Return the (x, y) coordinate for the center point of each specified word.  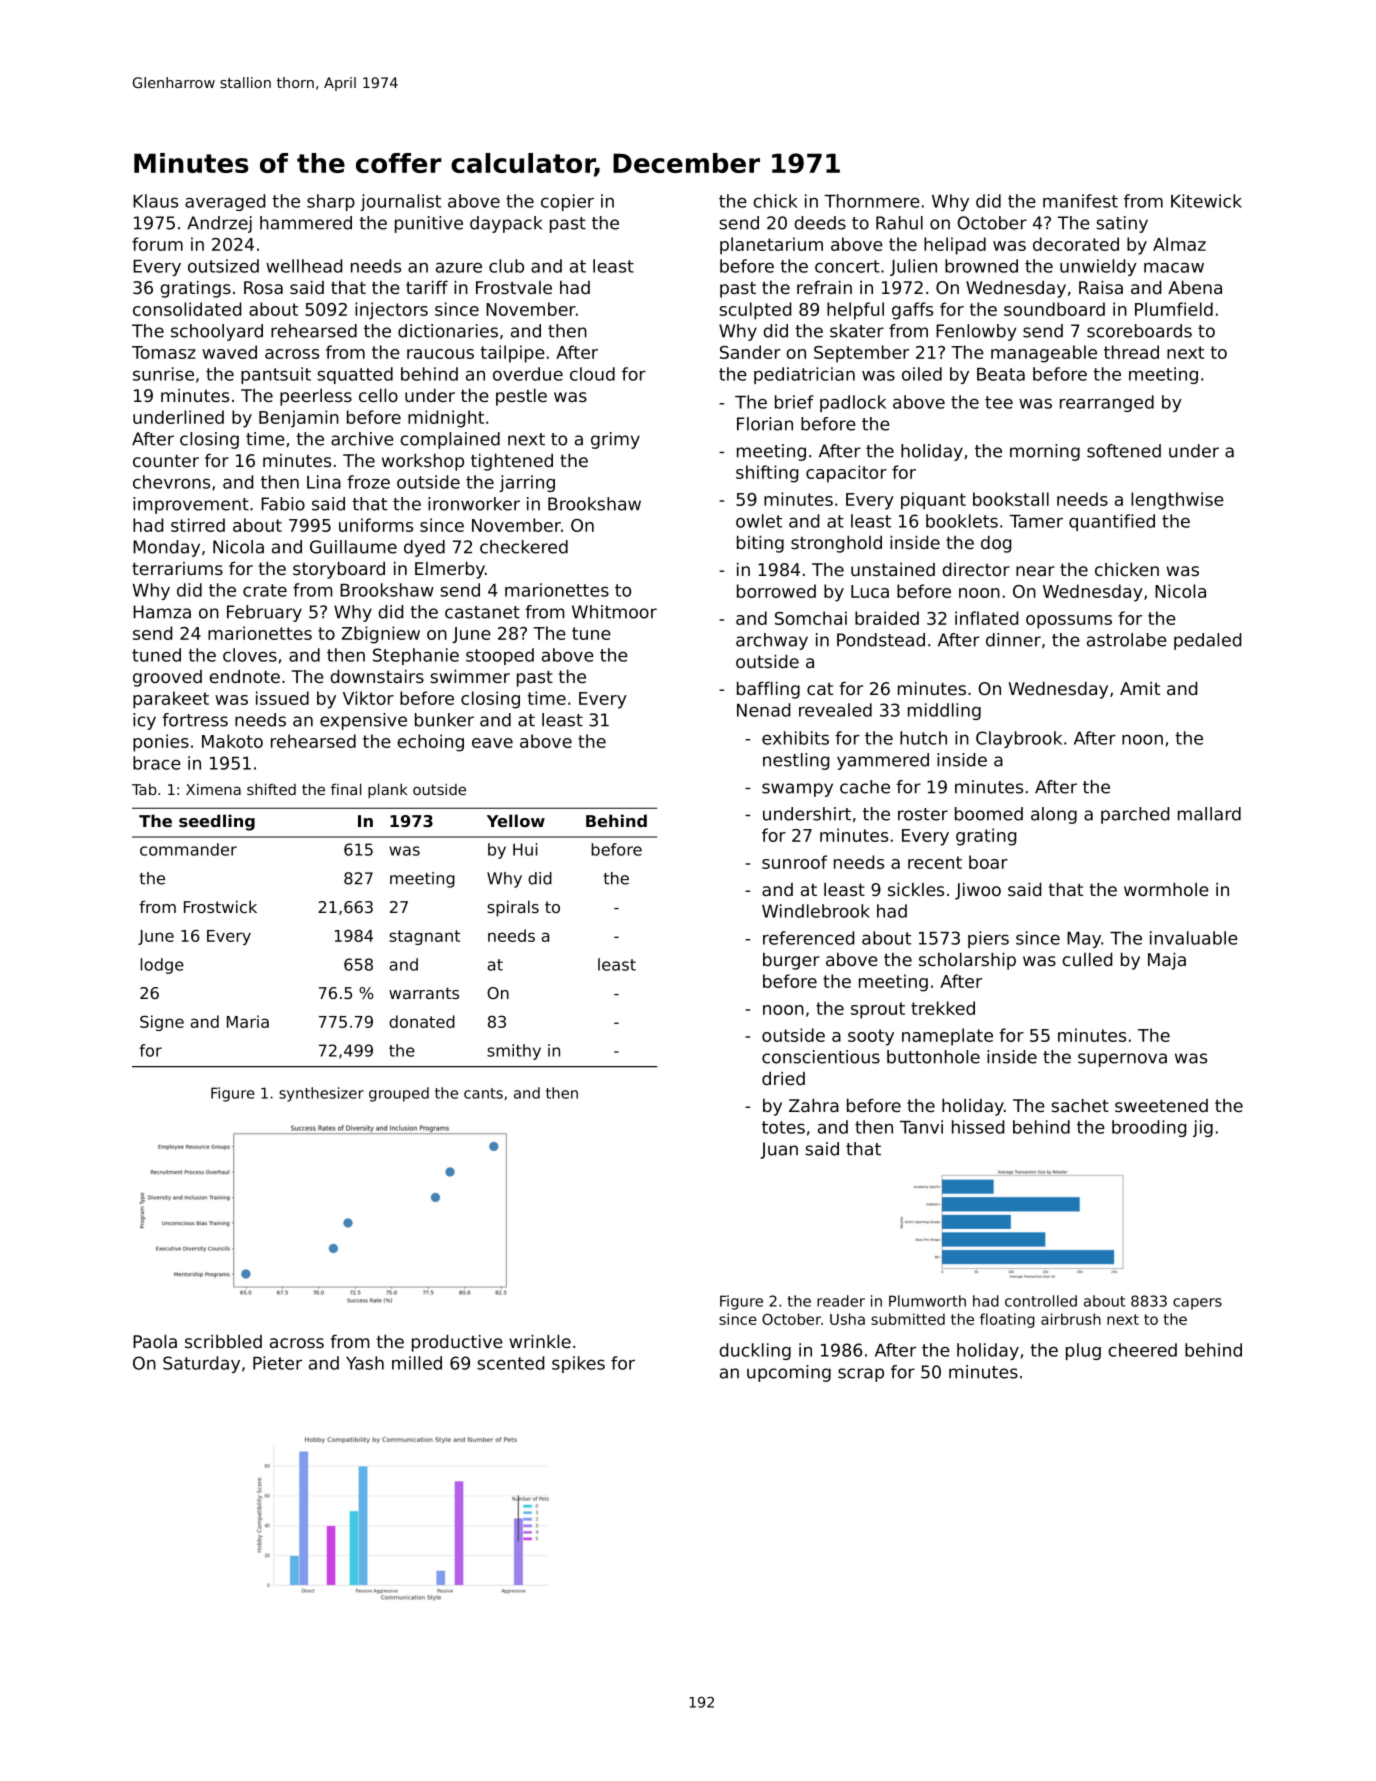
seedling (217, 822)
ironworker (474, 504)
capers (1197, 1304)
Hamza (162, 612)
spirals (513, 908)
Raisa (1101, 287)
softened (1124, 451)
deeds (820, 223)
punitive (429, 224)
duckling (755, 1351)
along (1054, 815)
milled (417, 1363)
